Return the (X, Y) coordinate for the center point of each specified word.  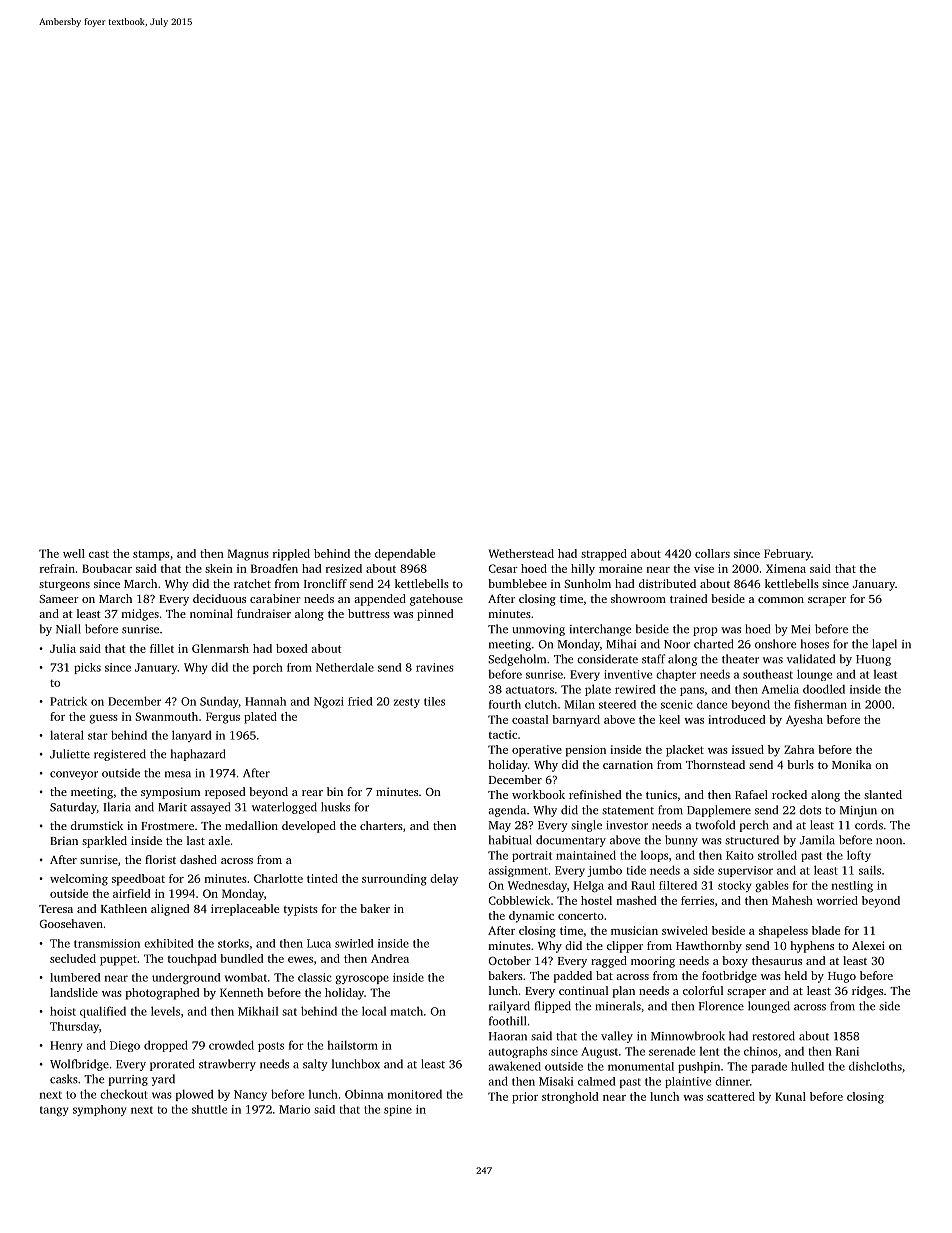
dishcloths (875, 1066)
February (787, 555)
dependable (405, 555)
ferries (697, 900)
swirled (354, 943)
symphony (99, 1110)
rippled (291, 555)
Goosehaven (71, 923)
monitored (415, 1094)
